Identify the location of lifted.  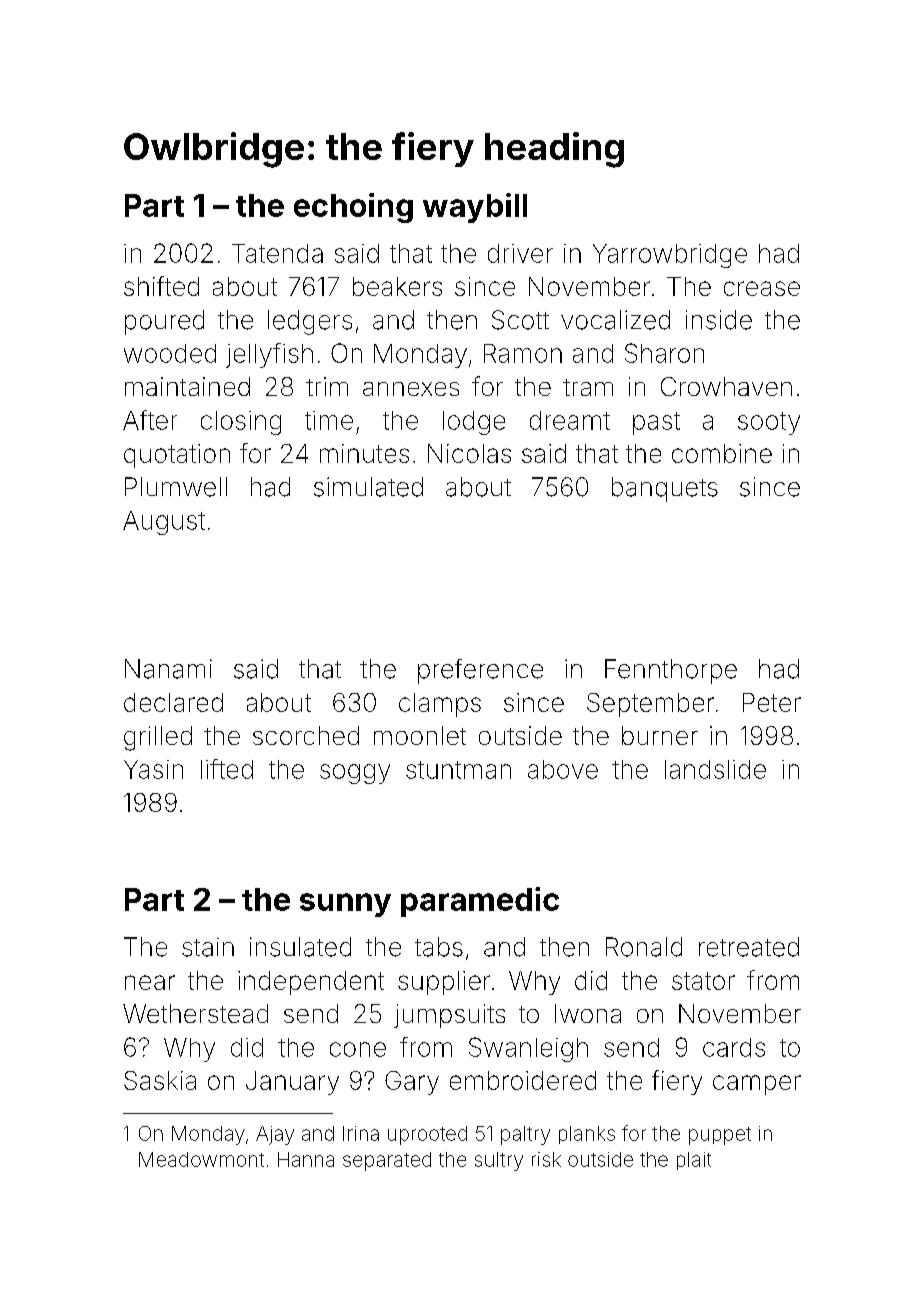
(227, 769).
